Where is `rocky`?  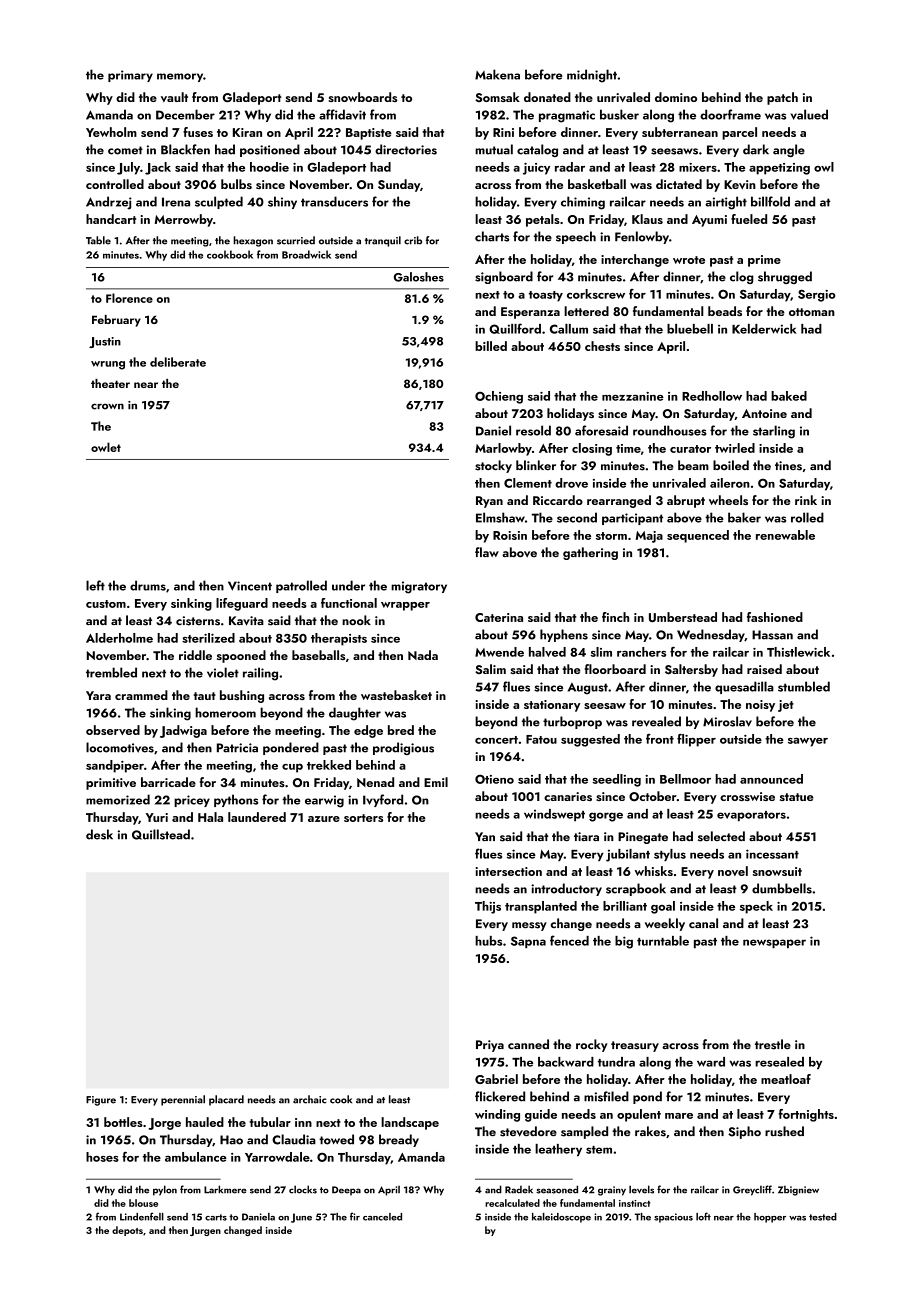 rocky is located at coordinates (592, 1045).
